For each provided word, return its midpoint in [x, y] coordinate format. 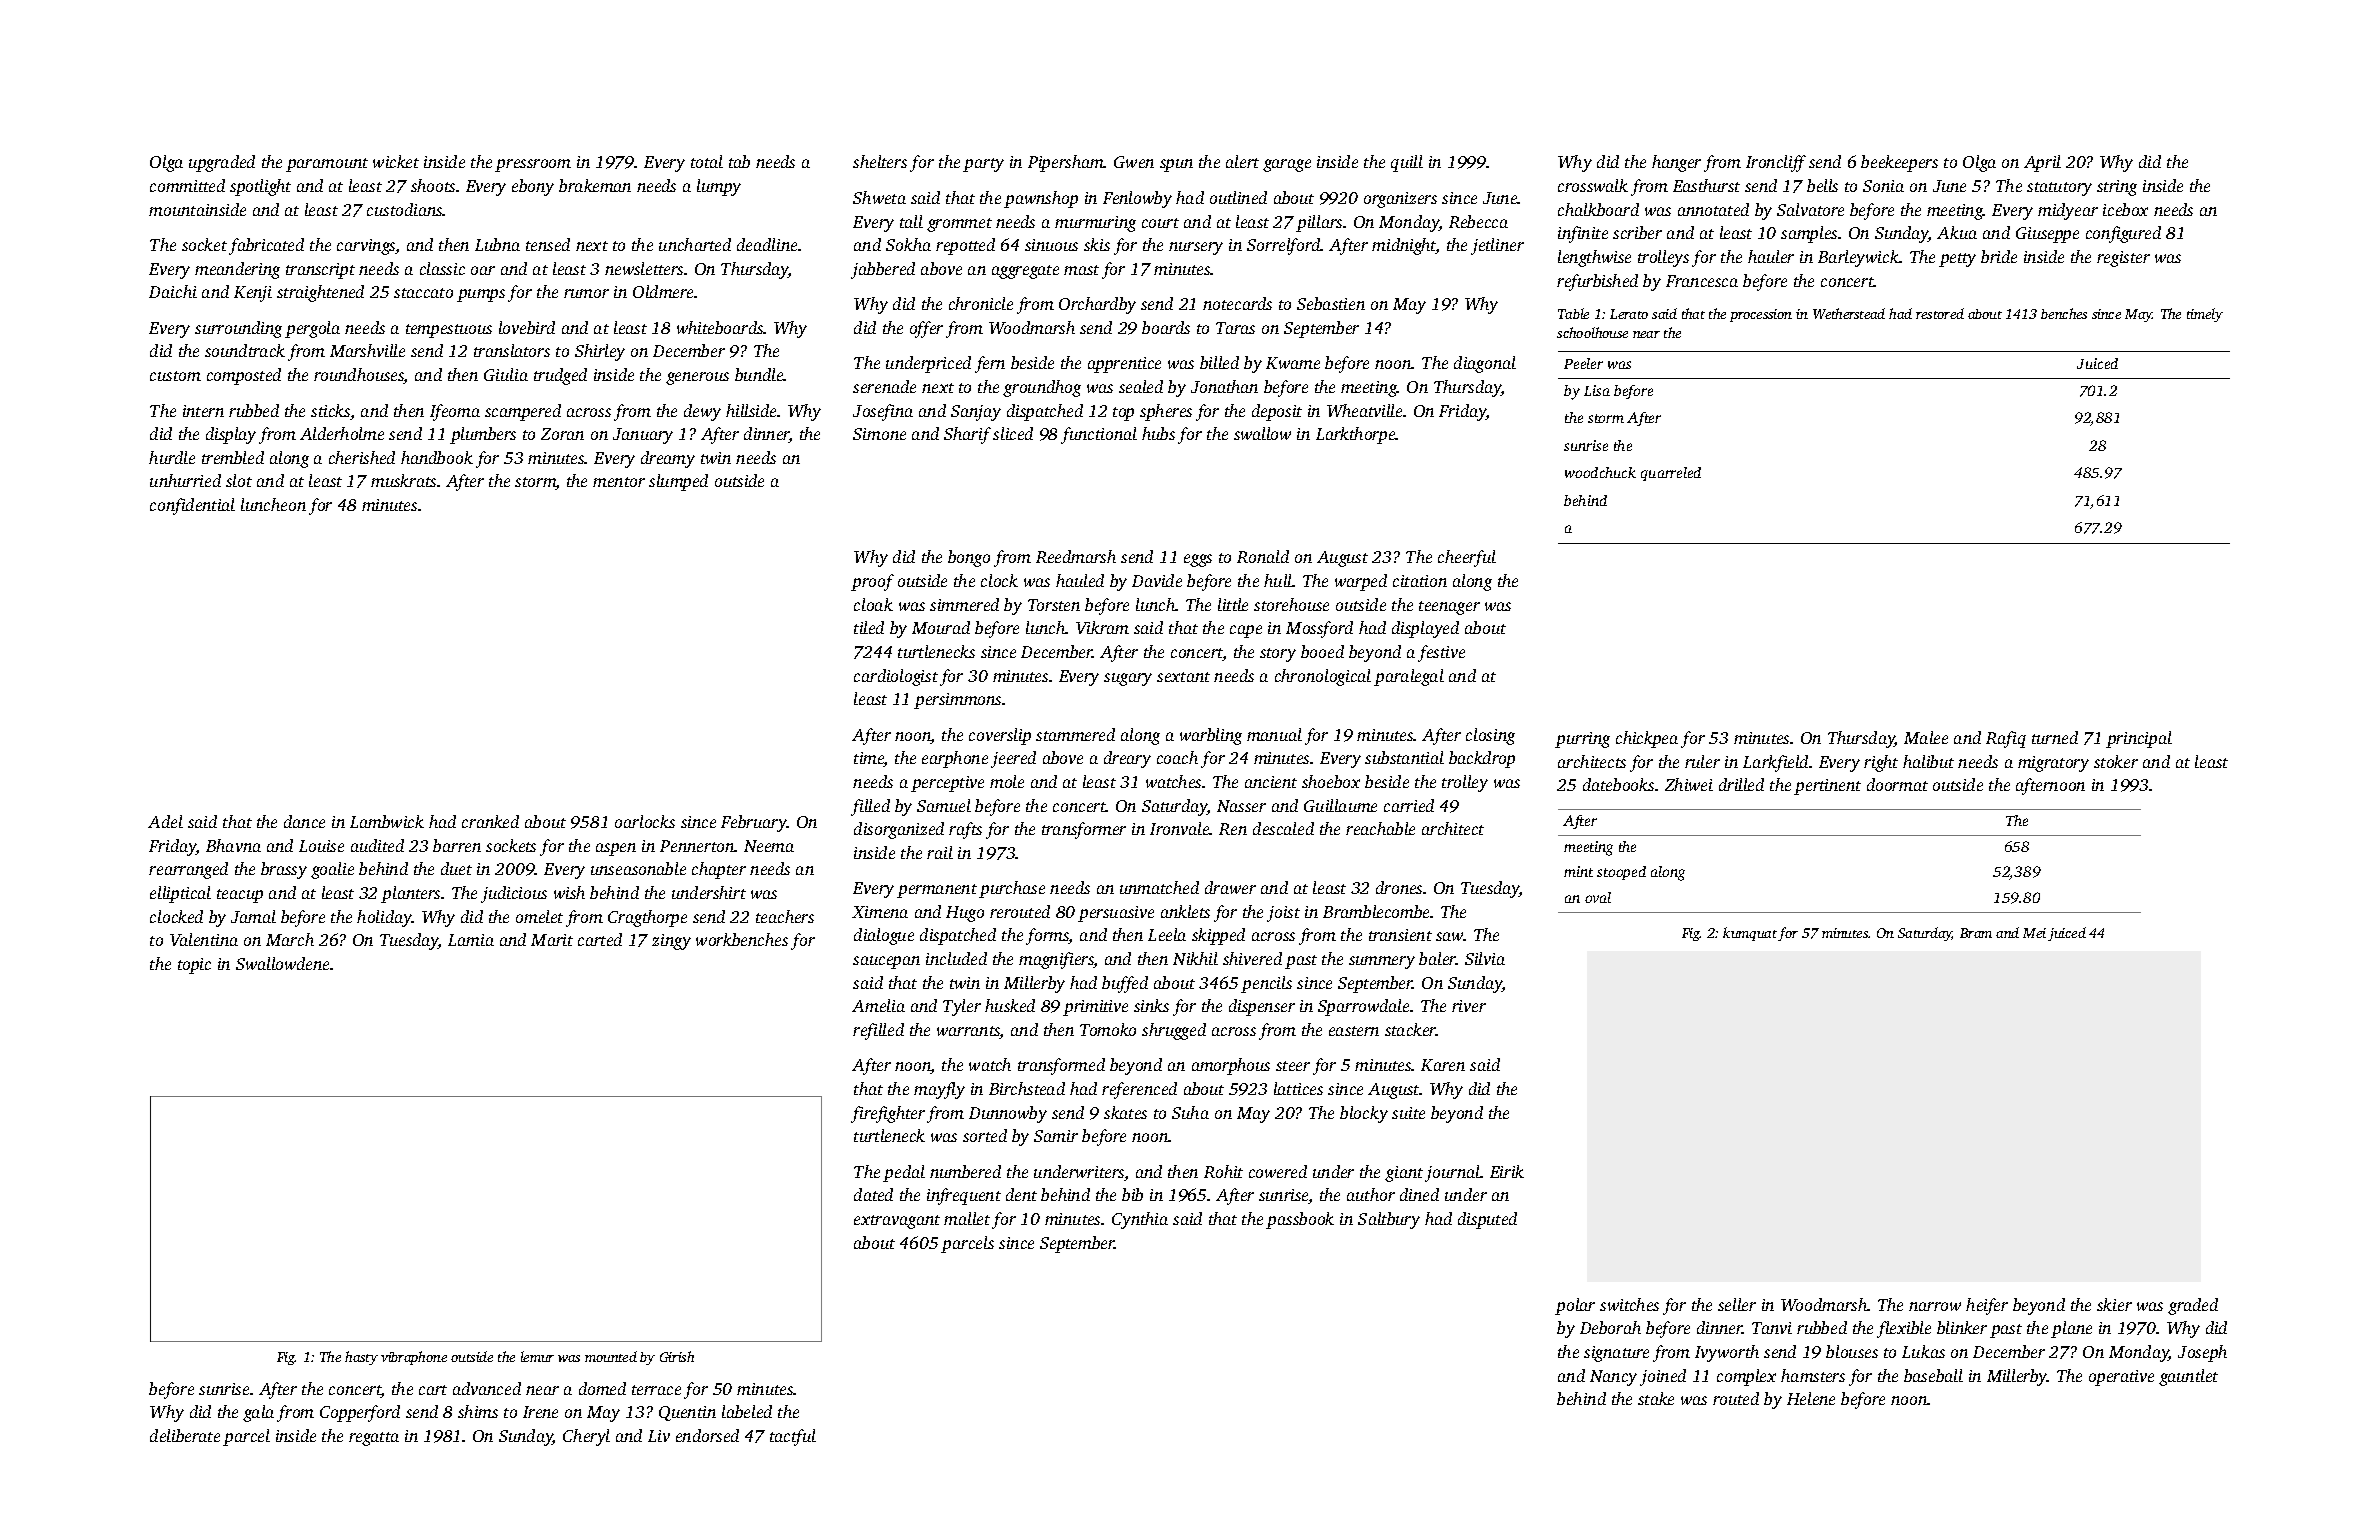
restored [1940, 313]
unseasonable [638, 868]
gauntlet [2188, 1377]
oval [1598, 897]
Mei [2034, 933]
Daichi [173, 291]
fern [990, 364]
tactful [793, 1437]
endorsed [707, 1435]
